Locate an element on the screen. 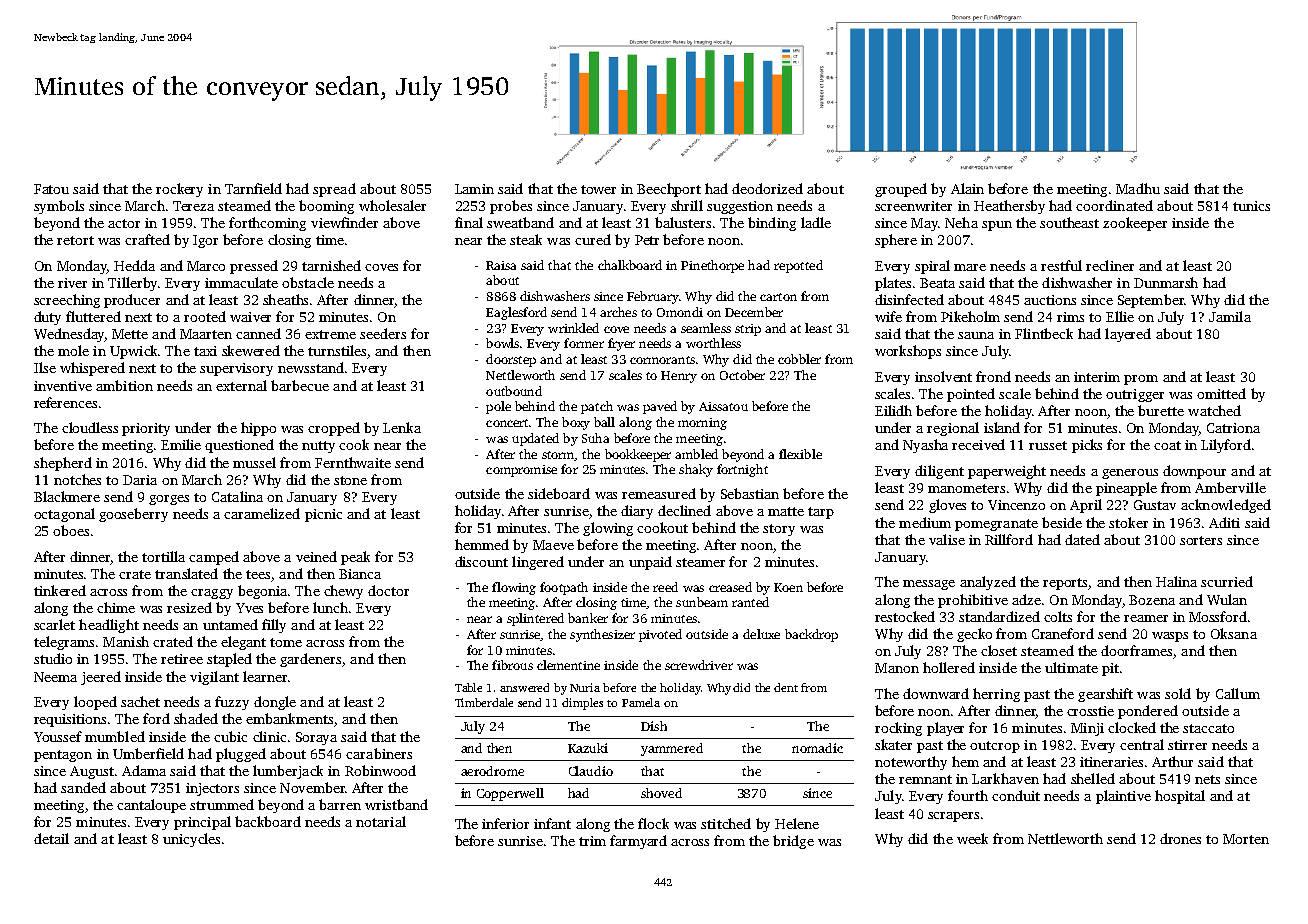 The height and width of the screenshot is (924, 1308). suggestion is located at coordinates (740, 207).
